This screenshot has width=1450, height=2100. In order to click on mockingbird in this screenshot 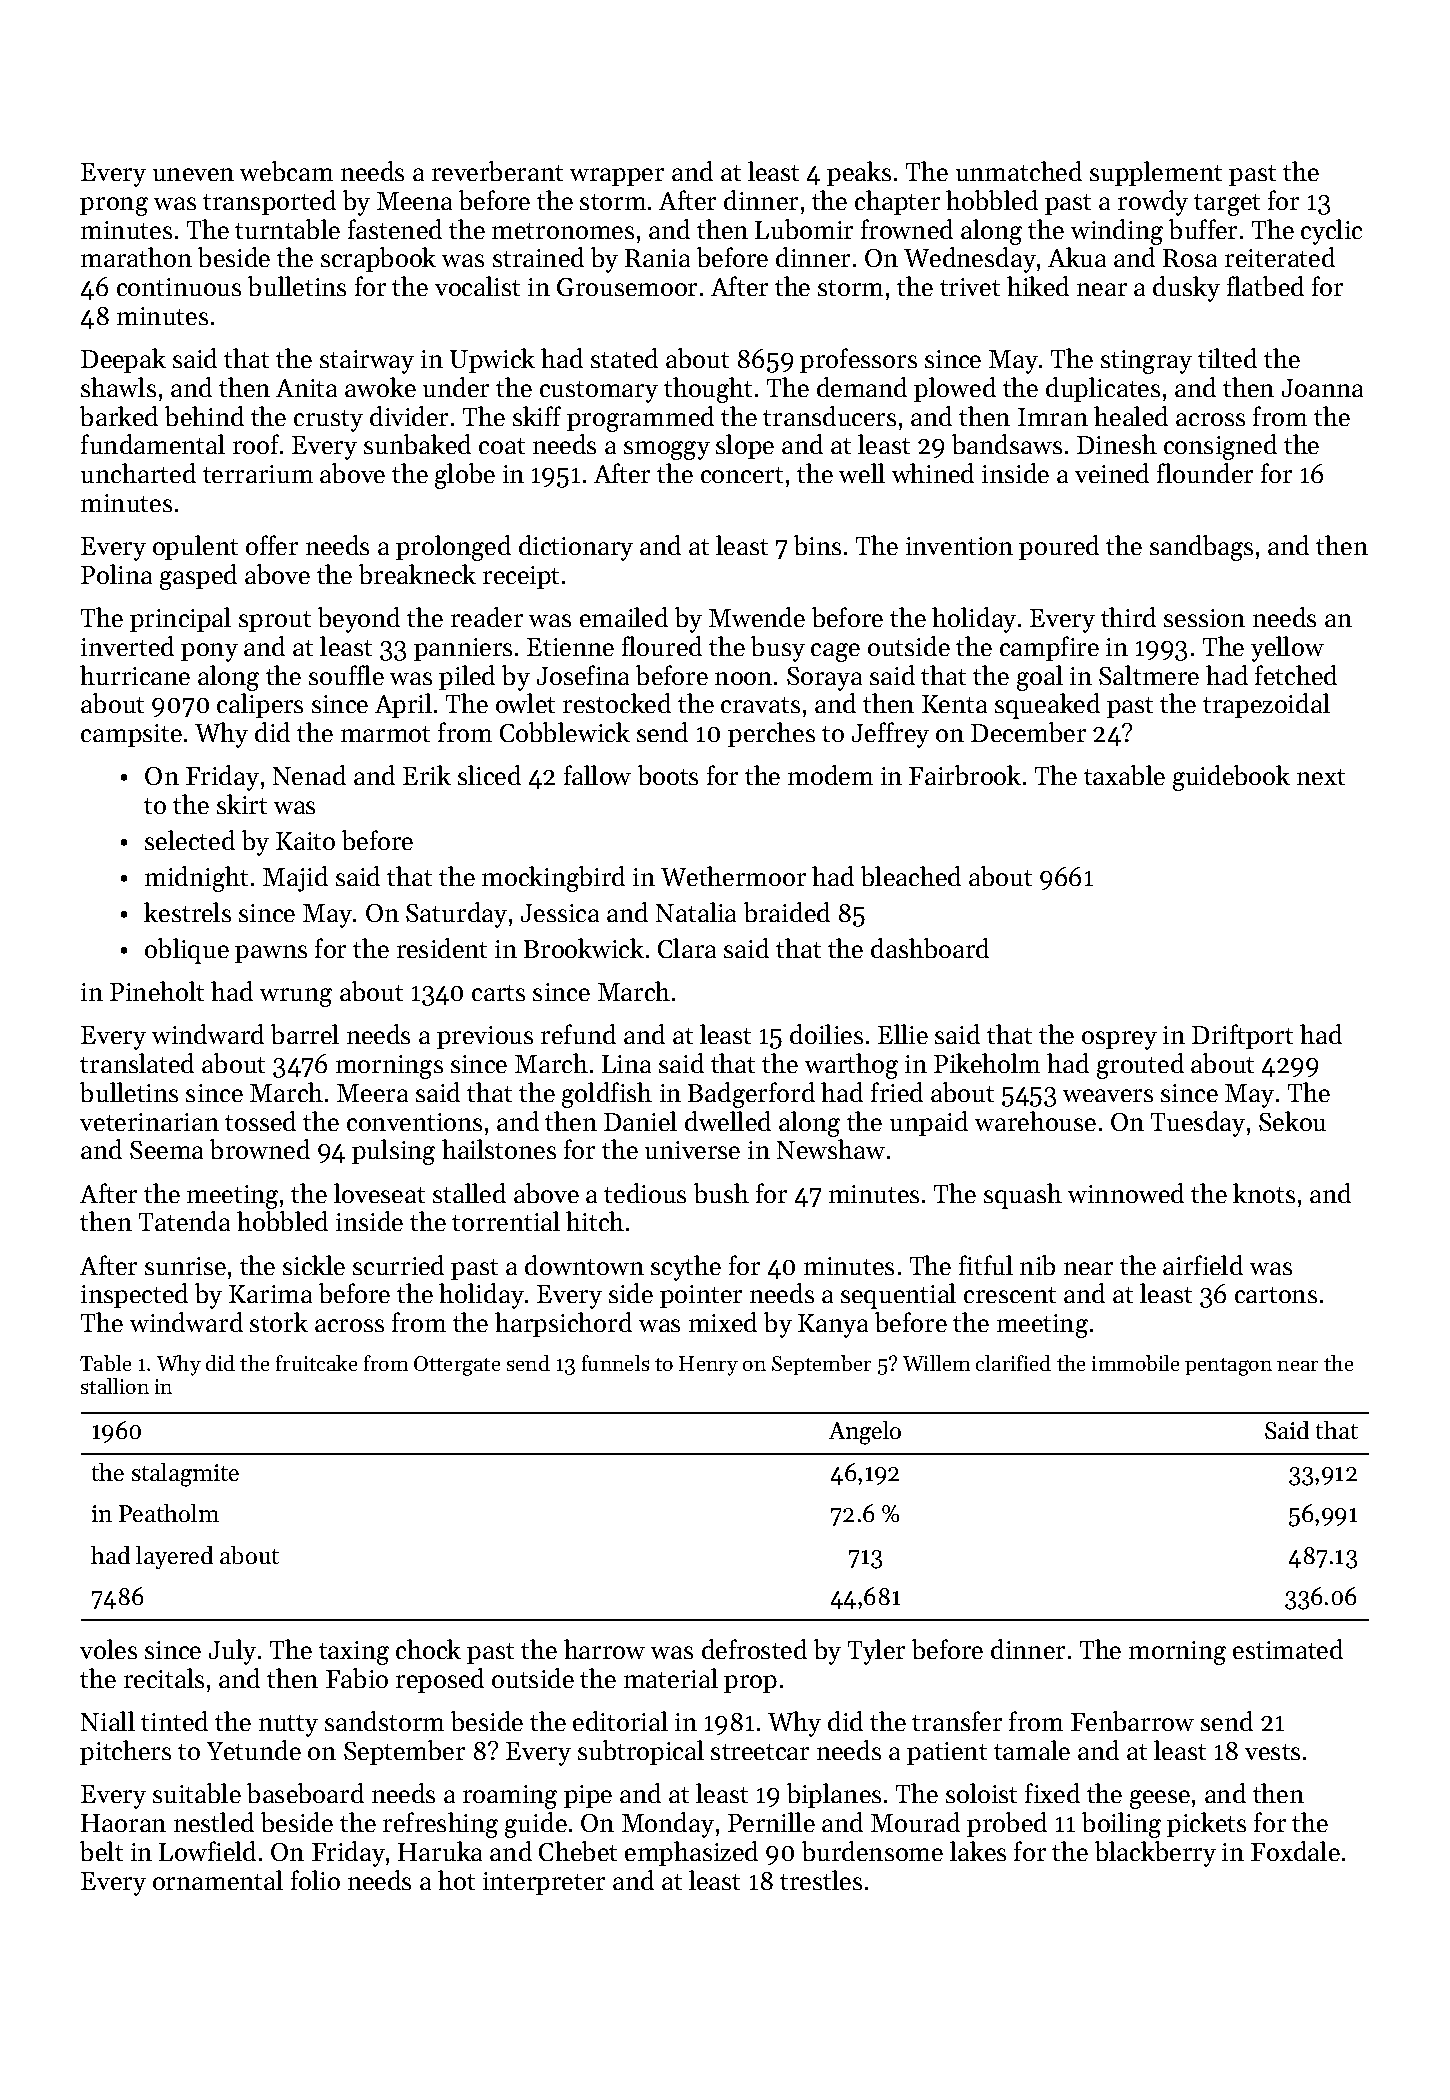, I will do `click(553, 879)`.
